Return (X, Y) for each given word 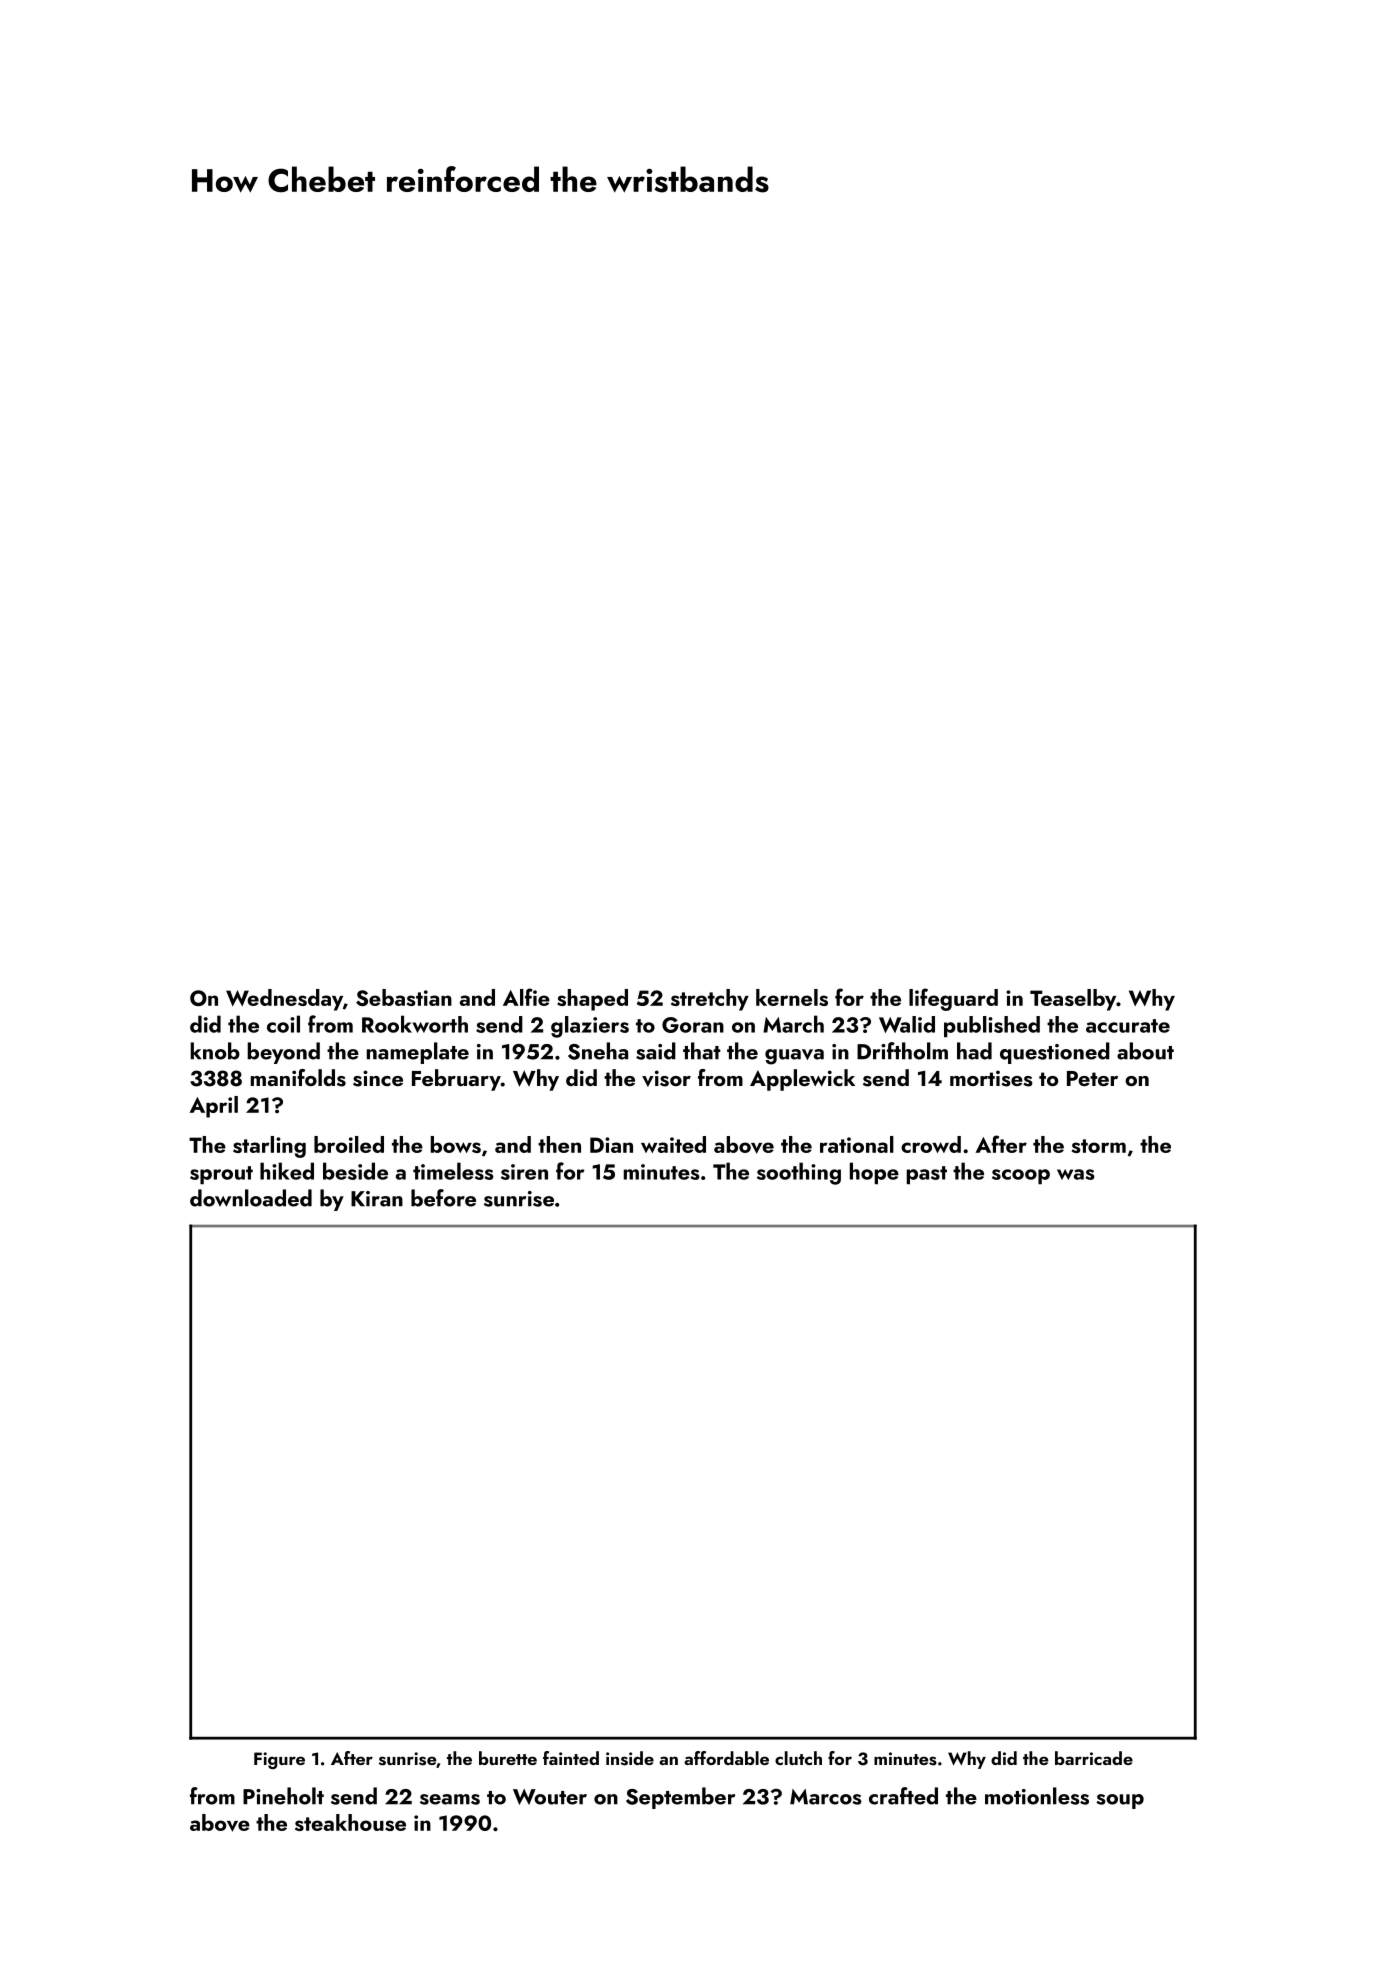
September (680, 1798)
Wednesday (284, 1000)
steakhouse (350, 1822)
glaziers (590, 1027)
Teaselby (1073, 1000)
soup (1120, 1801)
